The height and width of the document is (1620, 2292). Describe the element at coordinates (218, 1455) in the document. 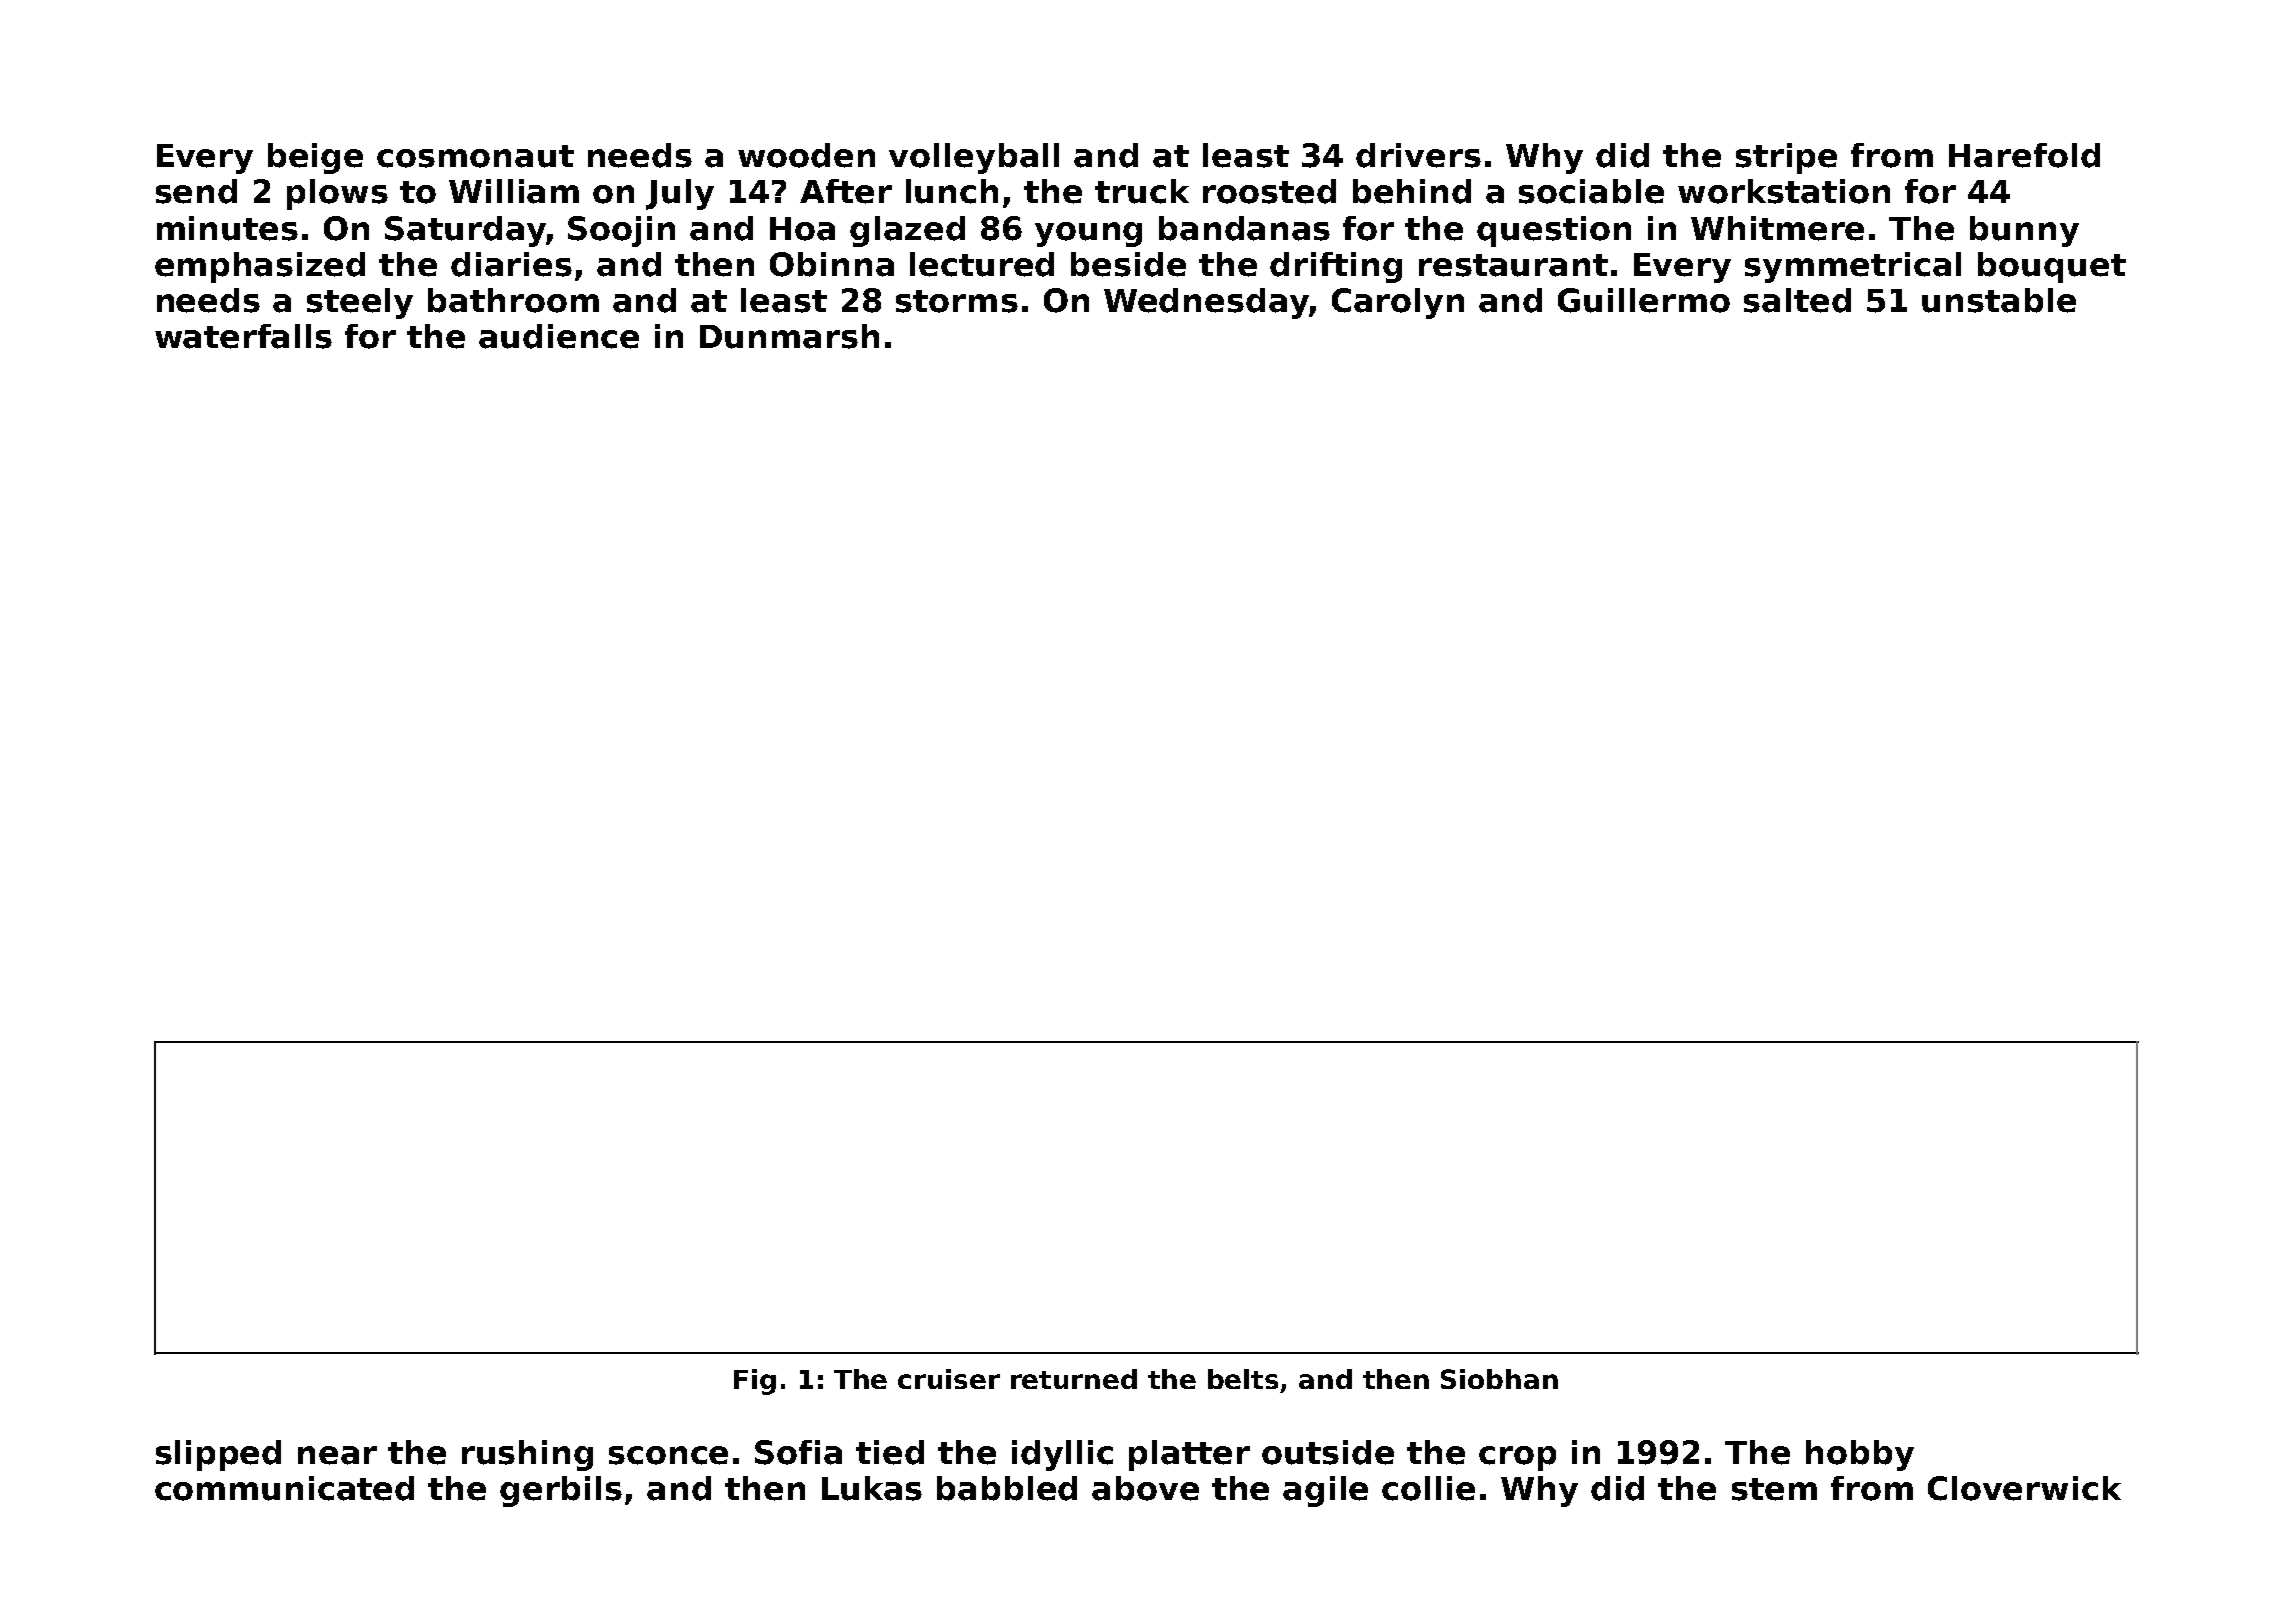

I see `slipped` at that location.
